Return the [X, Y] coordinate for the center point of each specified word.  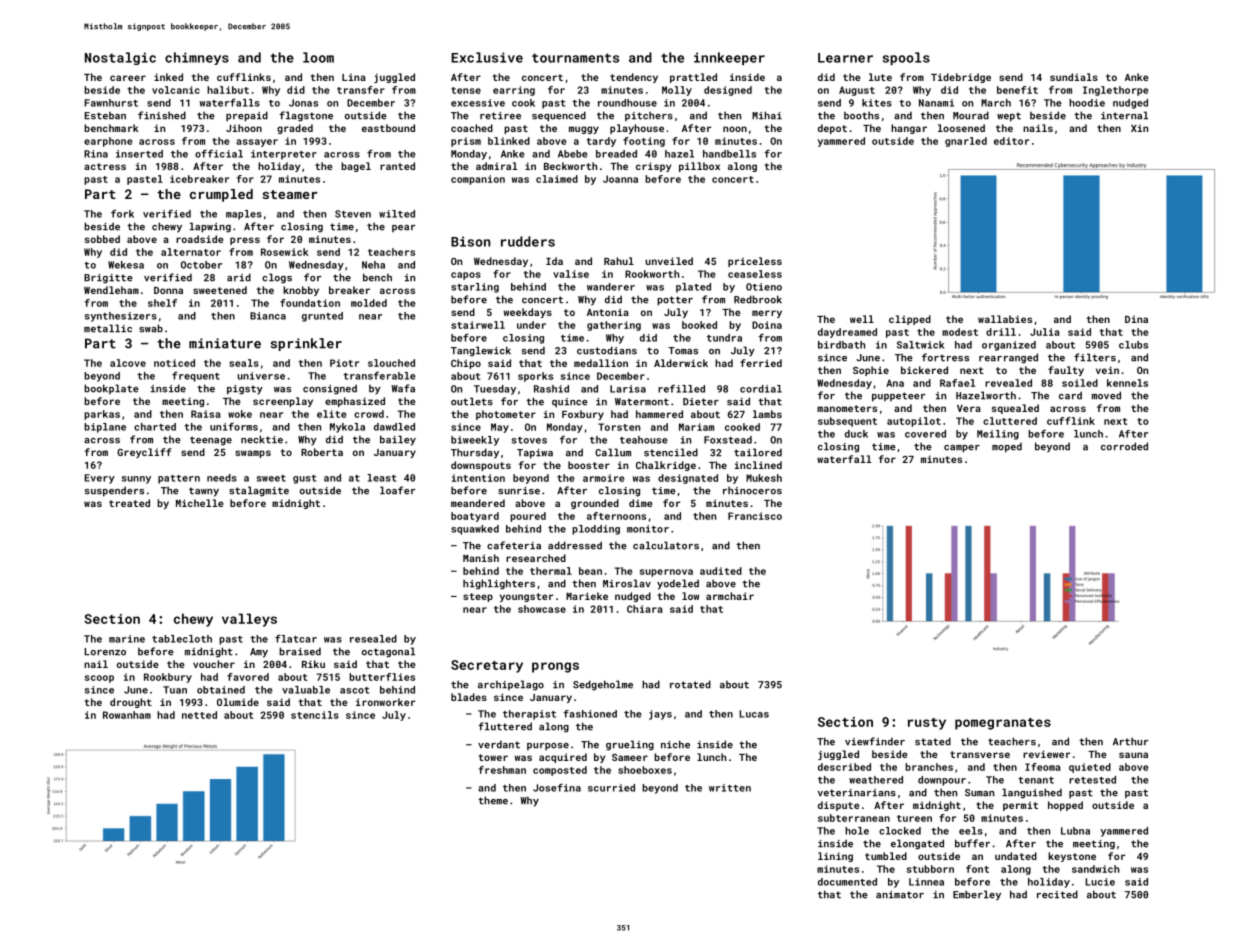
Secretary [487, 666]
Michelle [200, 503]
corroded [1124, 446]
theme [493, 800]
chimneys [197, 58]
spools [906, 58]
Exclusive [487, 57]
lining [835, 857]
